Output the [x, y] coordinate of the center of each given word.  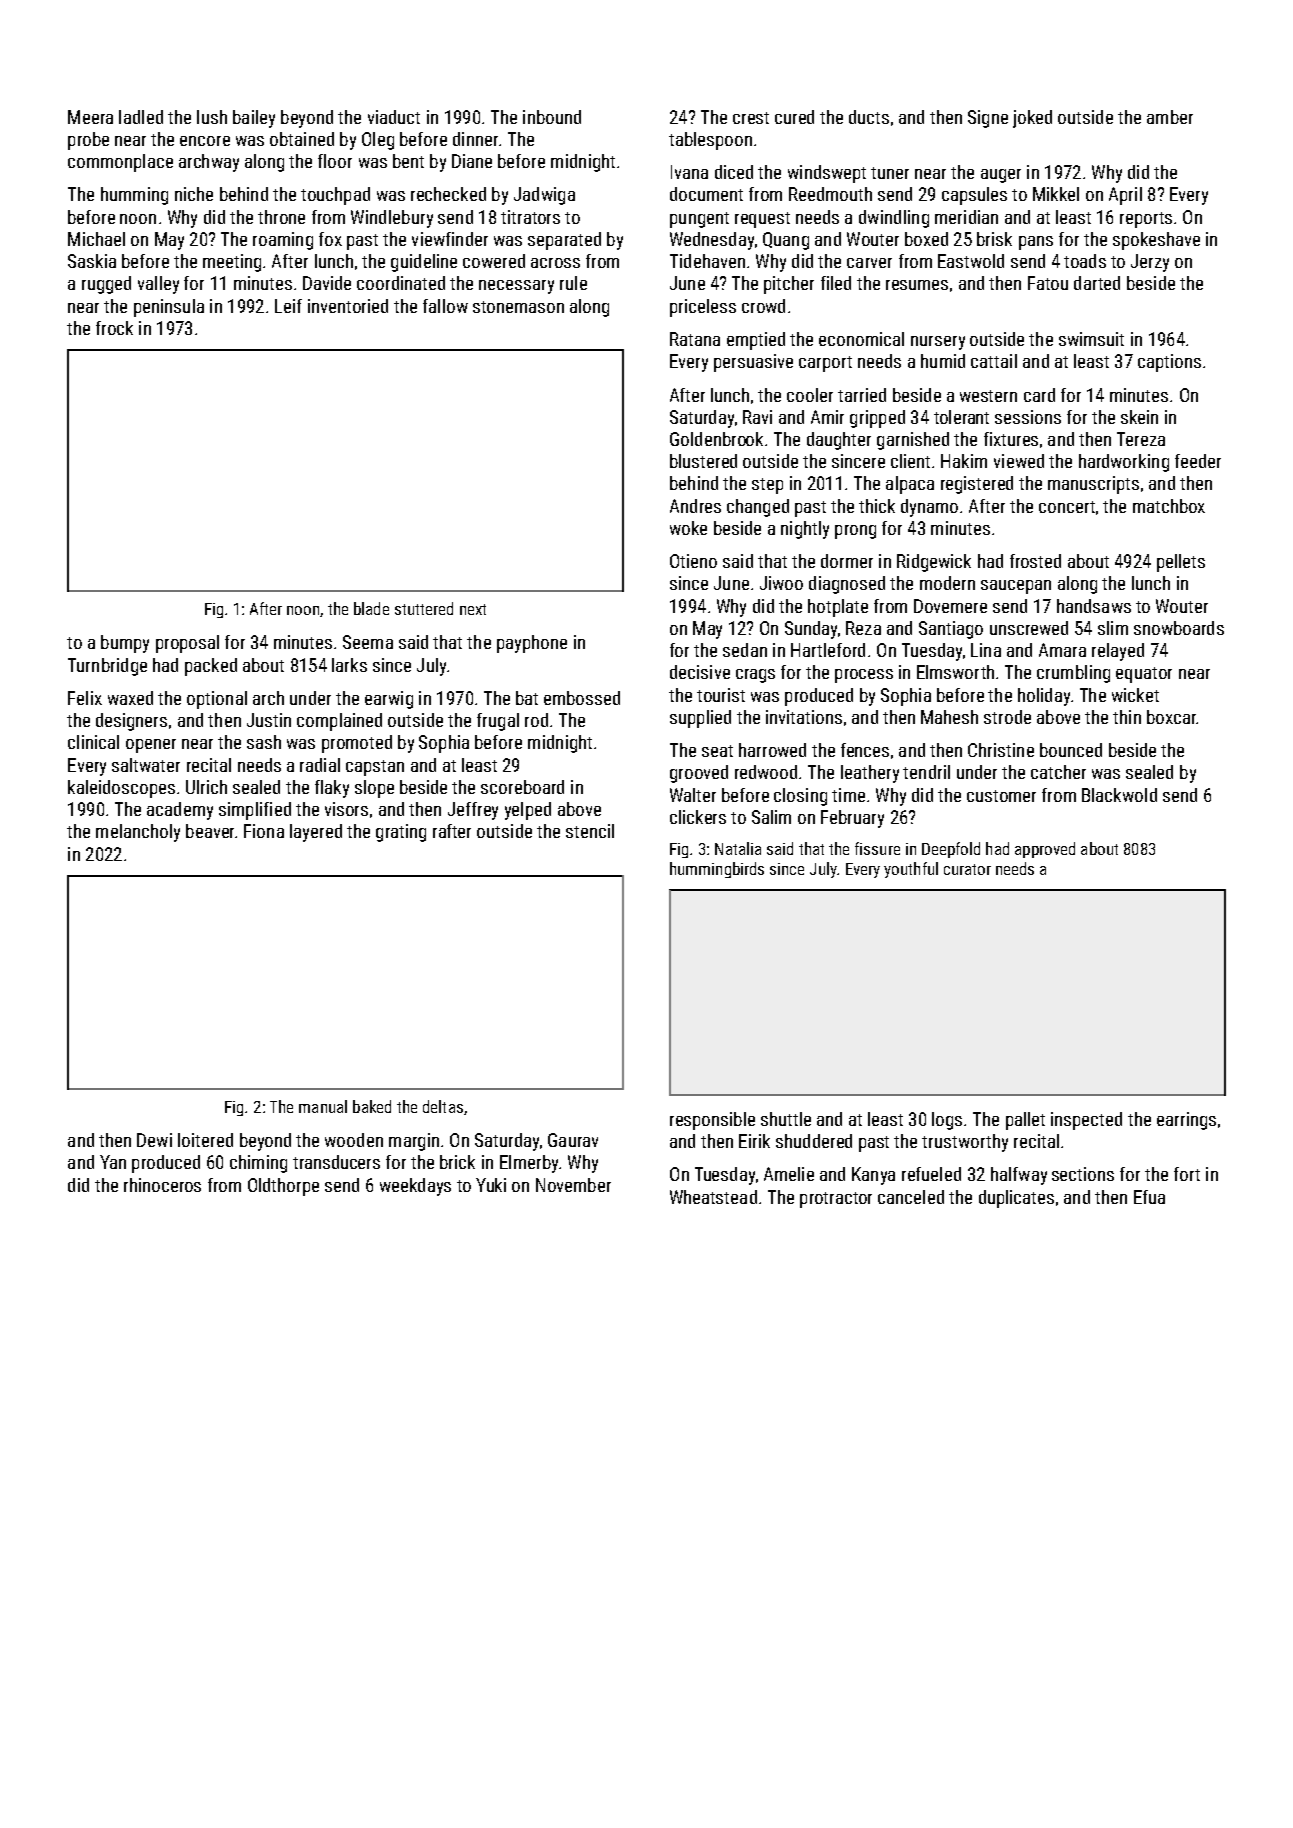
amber [1170, 117]
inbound [552, 117]
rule [573, 283]
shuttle [786, 1119]
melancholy [138, 833]
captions [1169, 363]
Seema [368, 642]
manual [323, 1106]
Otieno [693, 561]
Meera [90, 117]
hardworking [1124, 463]
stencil [590, 831]
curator [967, 869]
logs [947, 1121]
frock [114, 328]
